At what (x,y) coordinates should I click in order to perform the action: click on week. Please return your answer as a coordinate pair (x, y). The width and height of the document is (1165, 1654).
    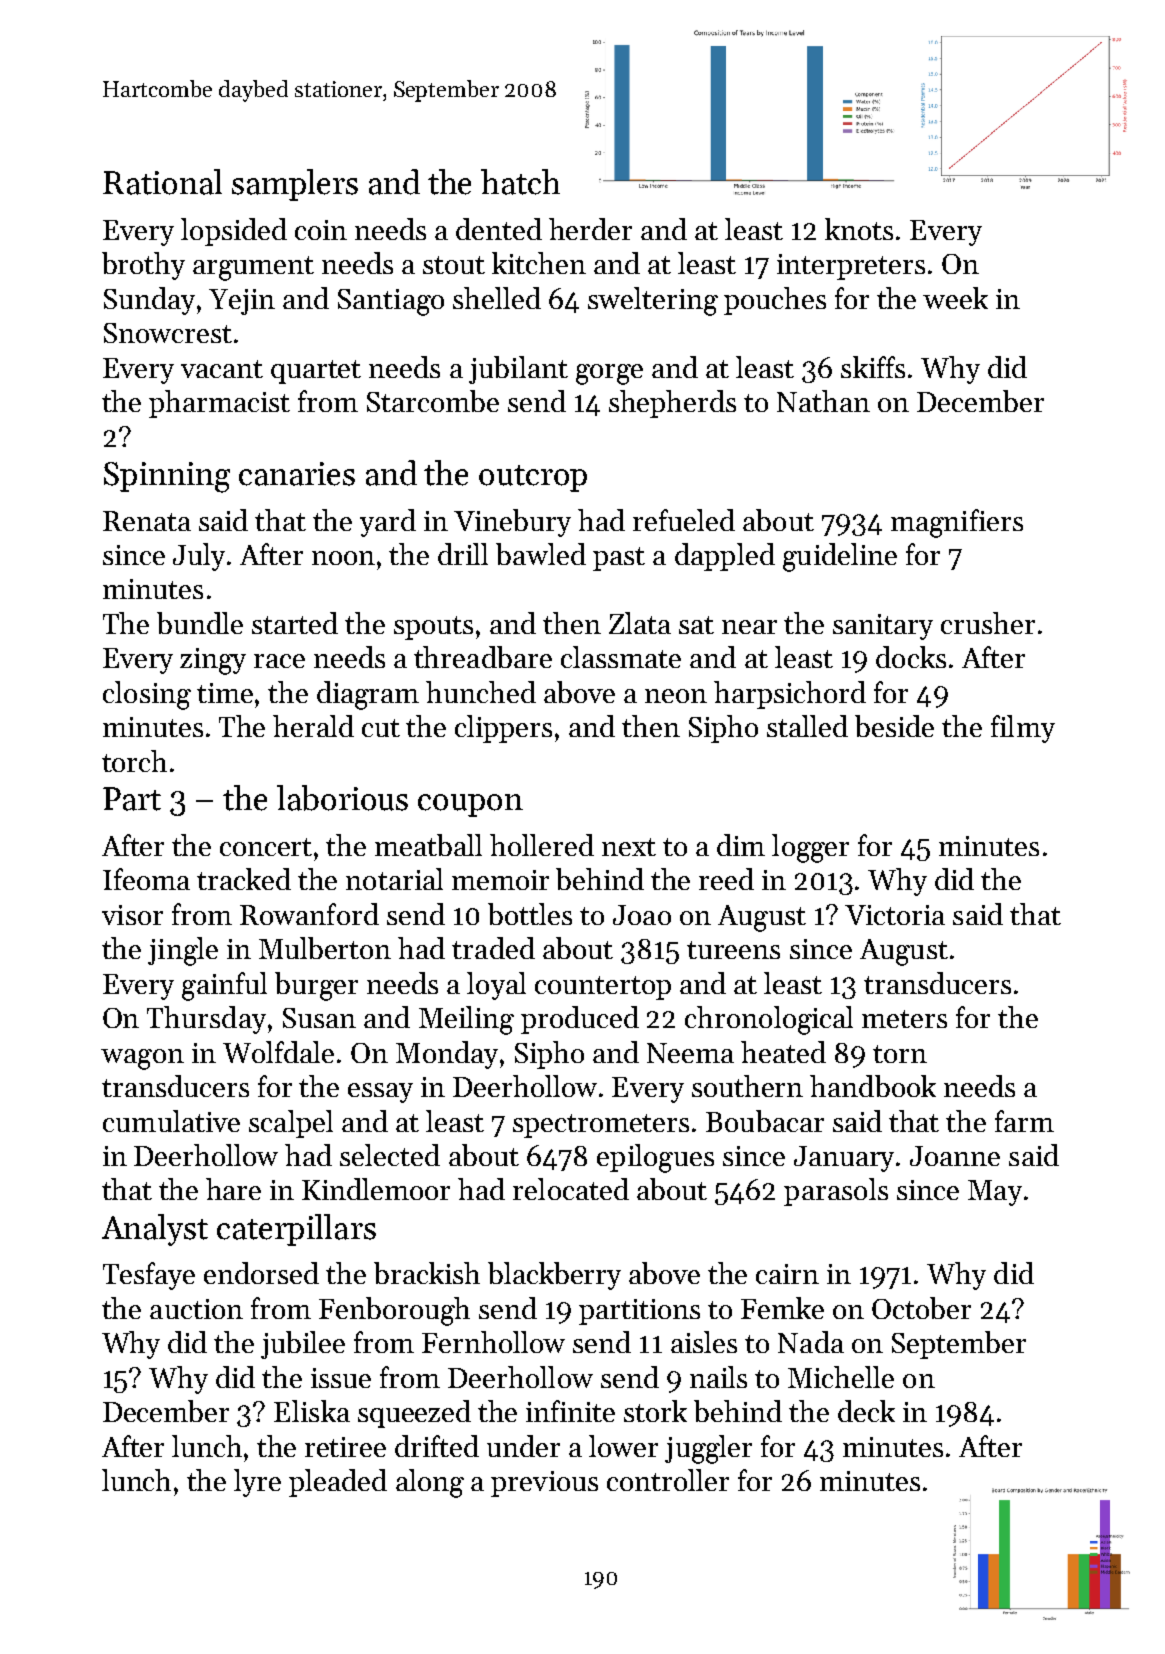
    Looking at the image, I should click on (955, 298).
